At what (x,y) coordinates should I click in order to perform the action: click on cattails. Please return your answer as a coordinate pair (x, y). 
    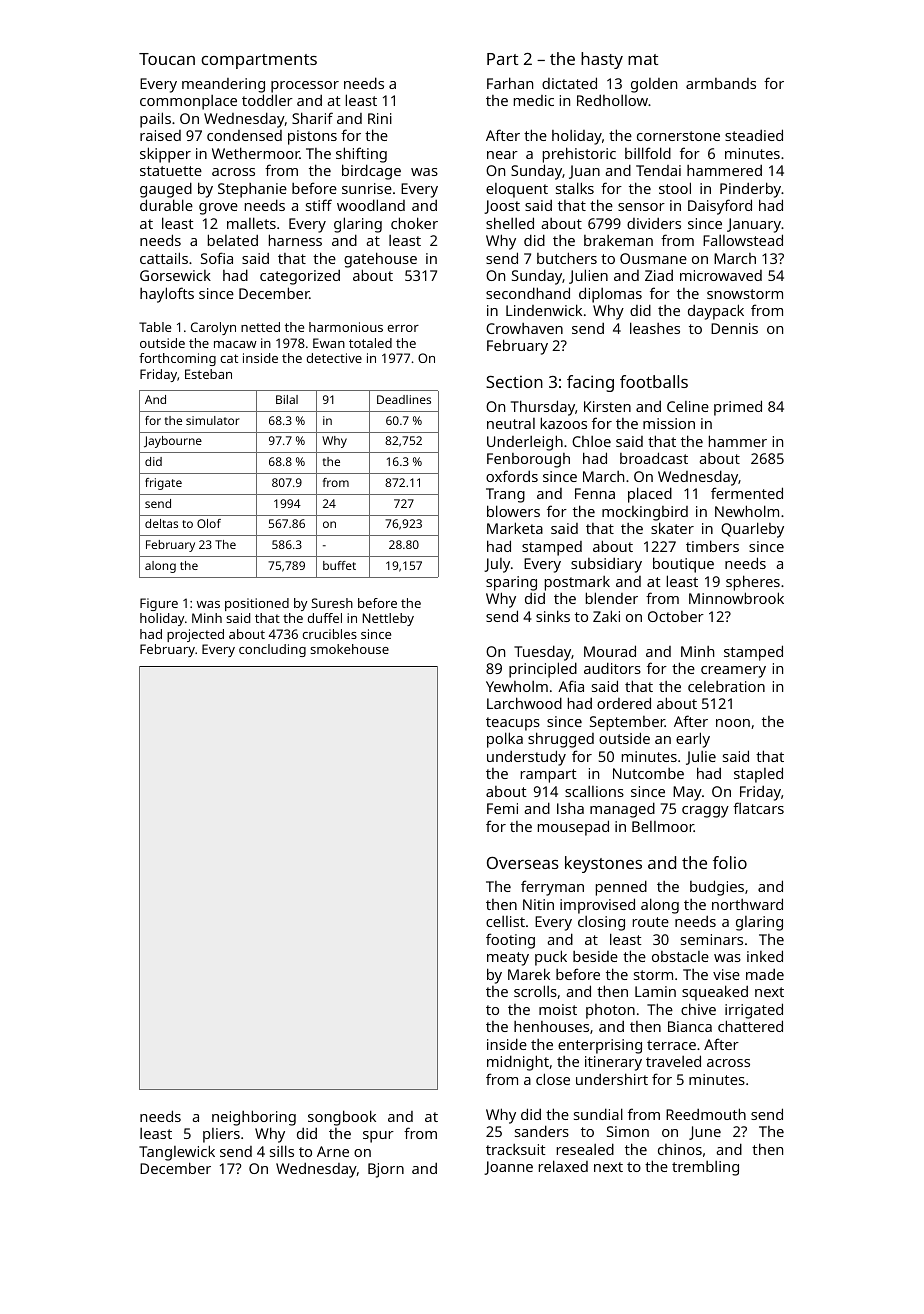
    Looking at the image, I should click on (164, 258).
